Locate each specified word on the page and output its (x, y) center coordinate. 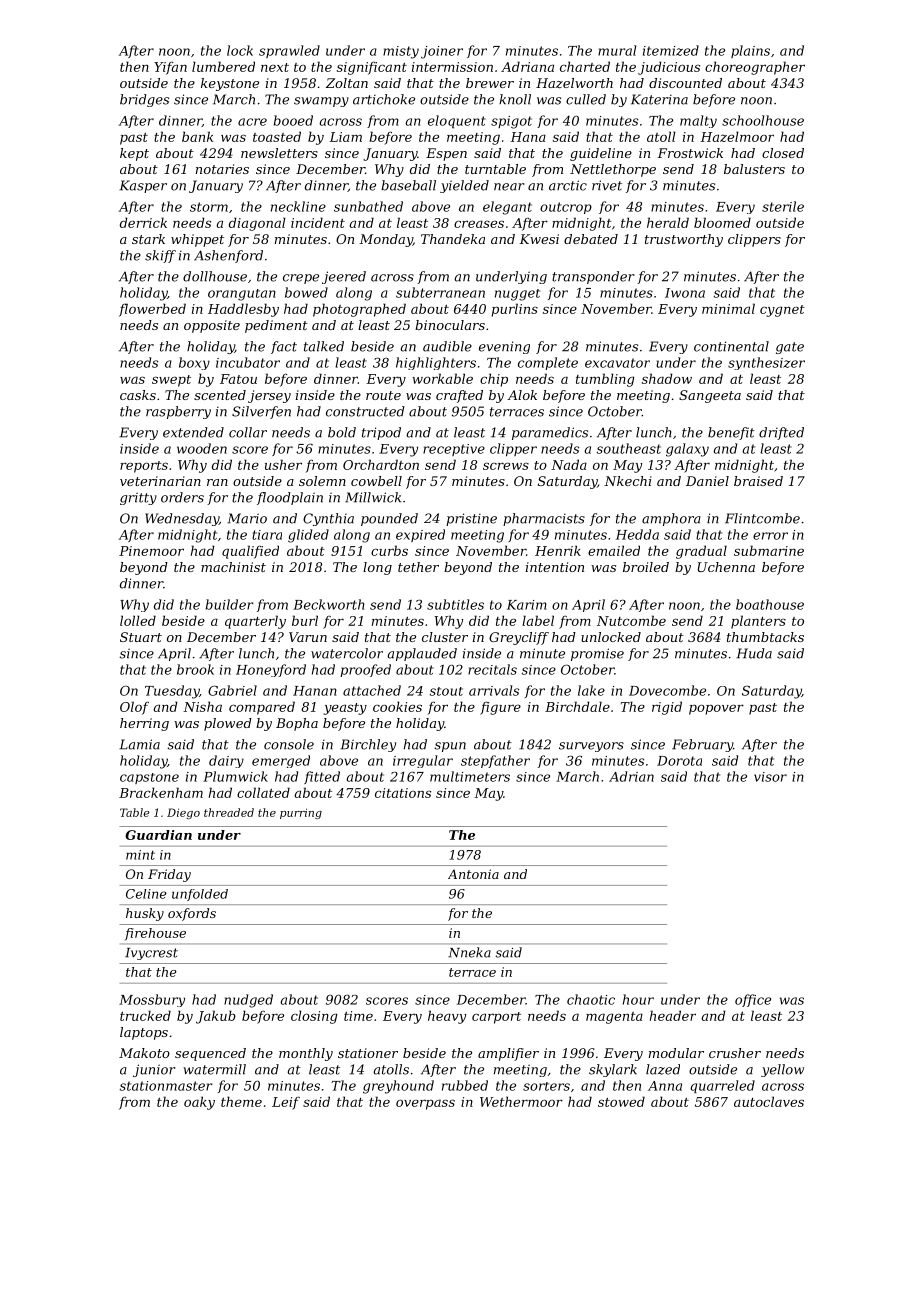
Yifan (170, 68)
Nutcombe (631, 620)
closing (314, 1017)
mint (140, 855)
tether (418, 567)
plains (750, 51)
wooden (202, 448)
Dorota (679, 761)
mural (617, 50)
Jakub (216, 1017)
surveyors (591, 747)
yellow (782, 1070)
